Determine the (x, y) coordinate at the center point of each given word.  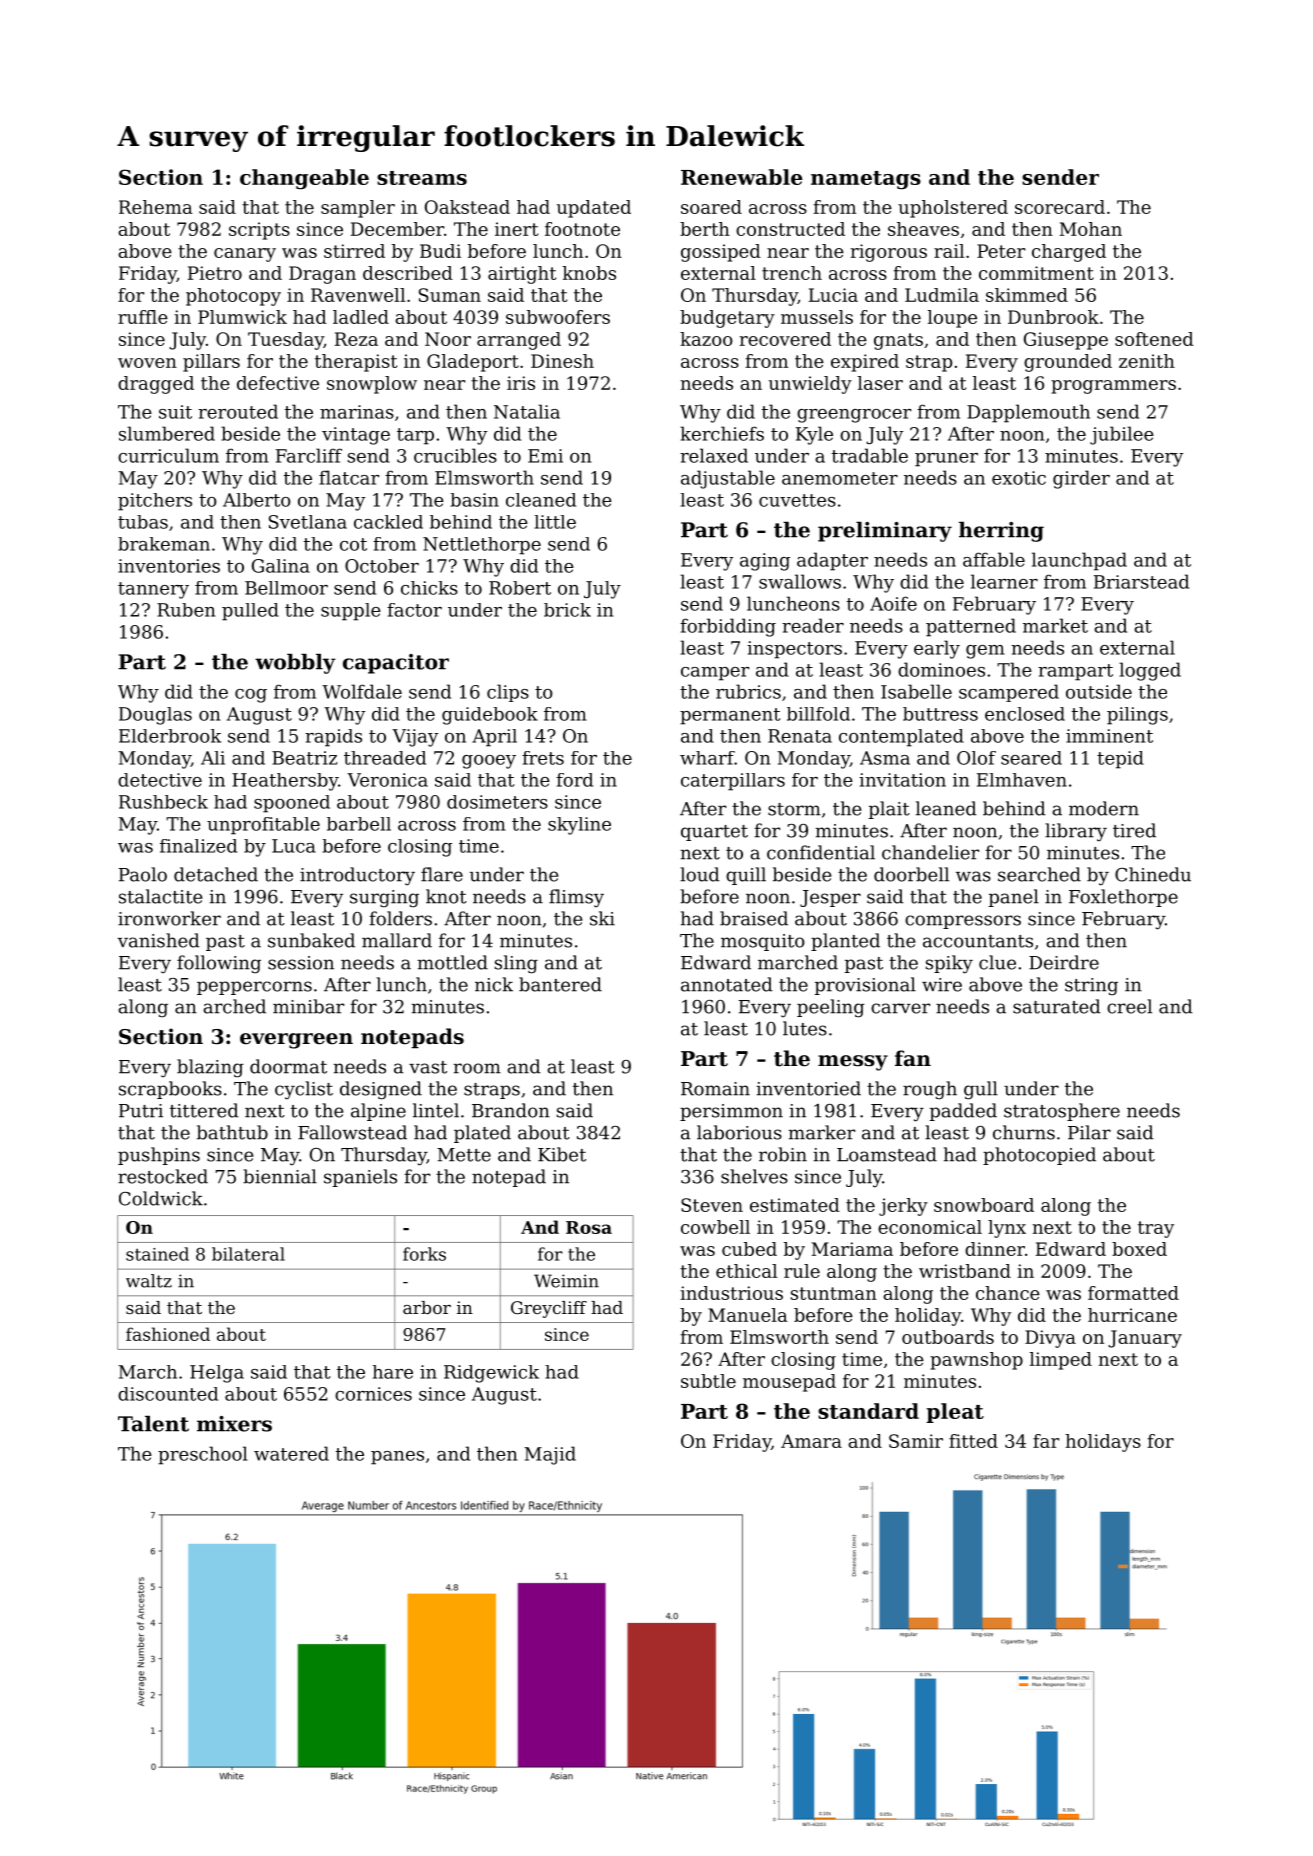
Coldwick (161, 1198)
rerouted (238, 411)
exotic (1019, 478)
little (555, 522)
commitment (1036, 273)
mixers (234, 1424)
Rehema (156, 207)
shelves (754, 1176)
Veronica (387, 780)
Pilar (1089, 1132)
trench (792, 273)
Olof (976, 758)
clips (508, 693)
